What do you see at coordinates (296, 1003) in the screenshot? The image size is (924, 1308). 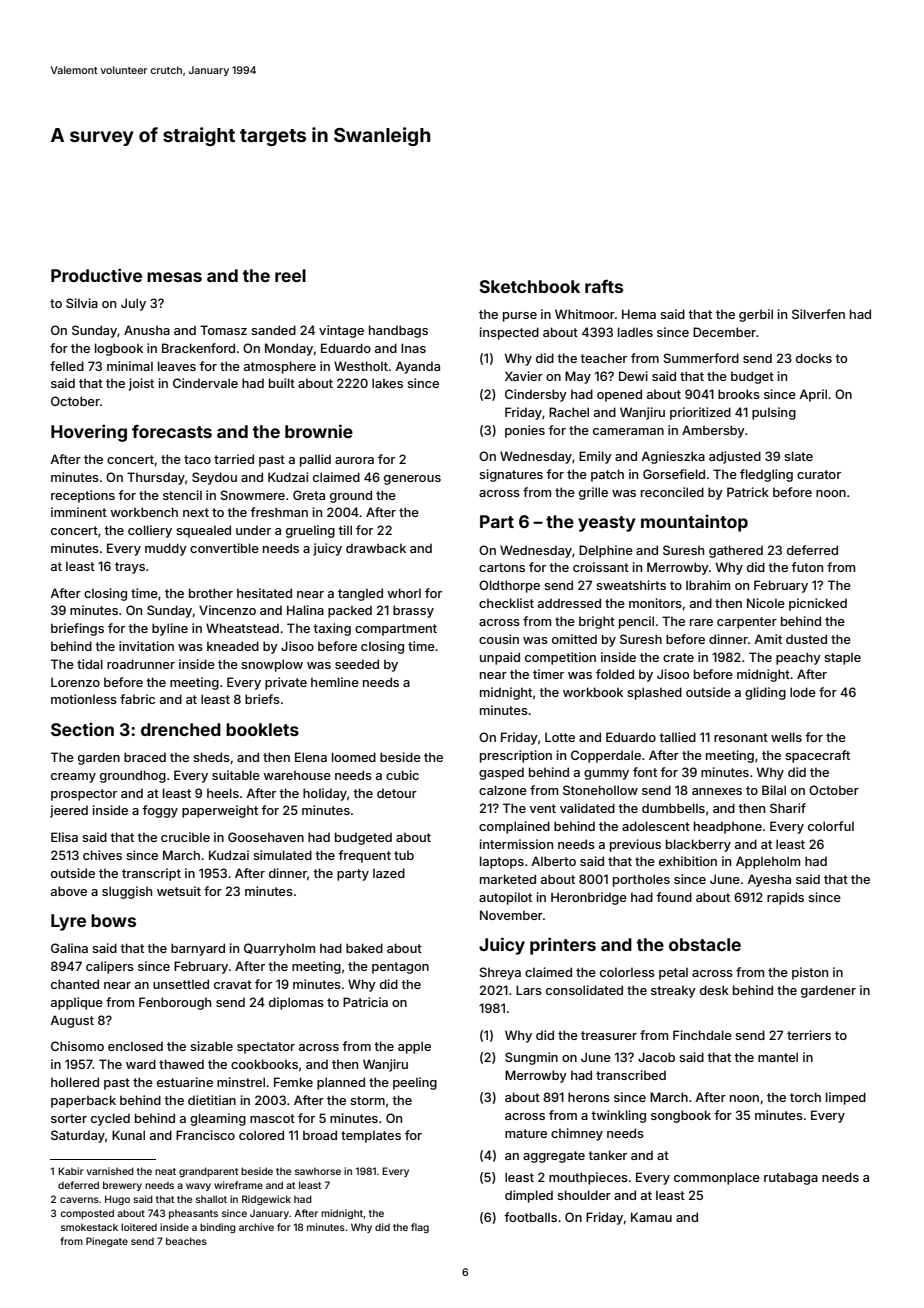 I see `diplomas` at bounding box center [296, 1003].
